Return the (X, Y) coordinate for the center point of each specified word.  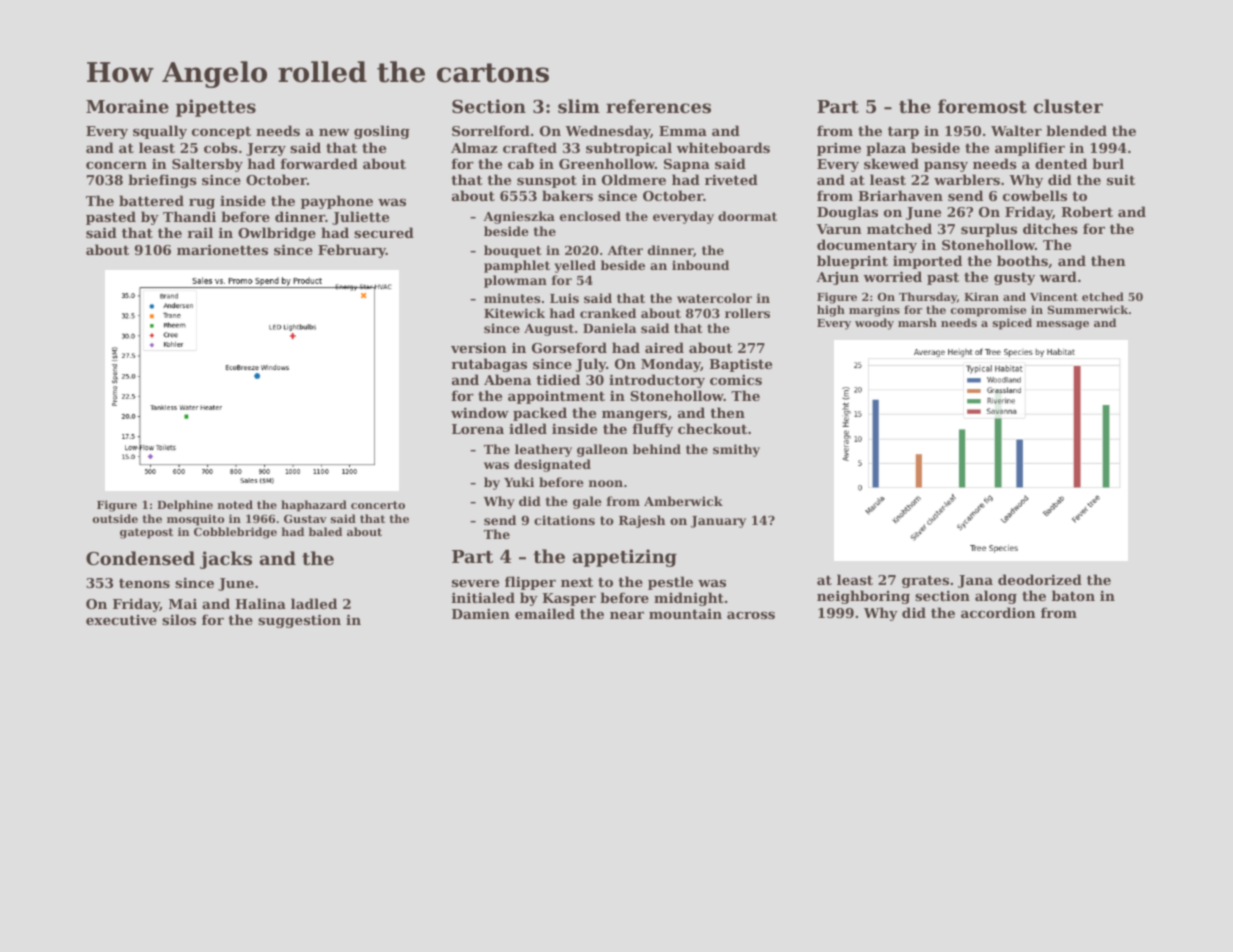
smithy (736, 450)
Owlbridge (277, 234)
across (751, 615)
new (334, 132)
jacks (226, 560)
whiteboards (723, 147)
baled (325, 531)
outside (115, 518)
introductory (657, 381)
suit (1121, 179)
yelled (575, 266)
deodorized (1040, 579)
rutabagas (489, 365)
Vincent (1054, 296)
